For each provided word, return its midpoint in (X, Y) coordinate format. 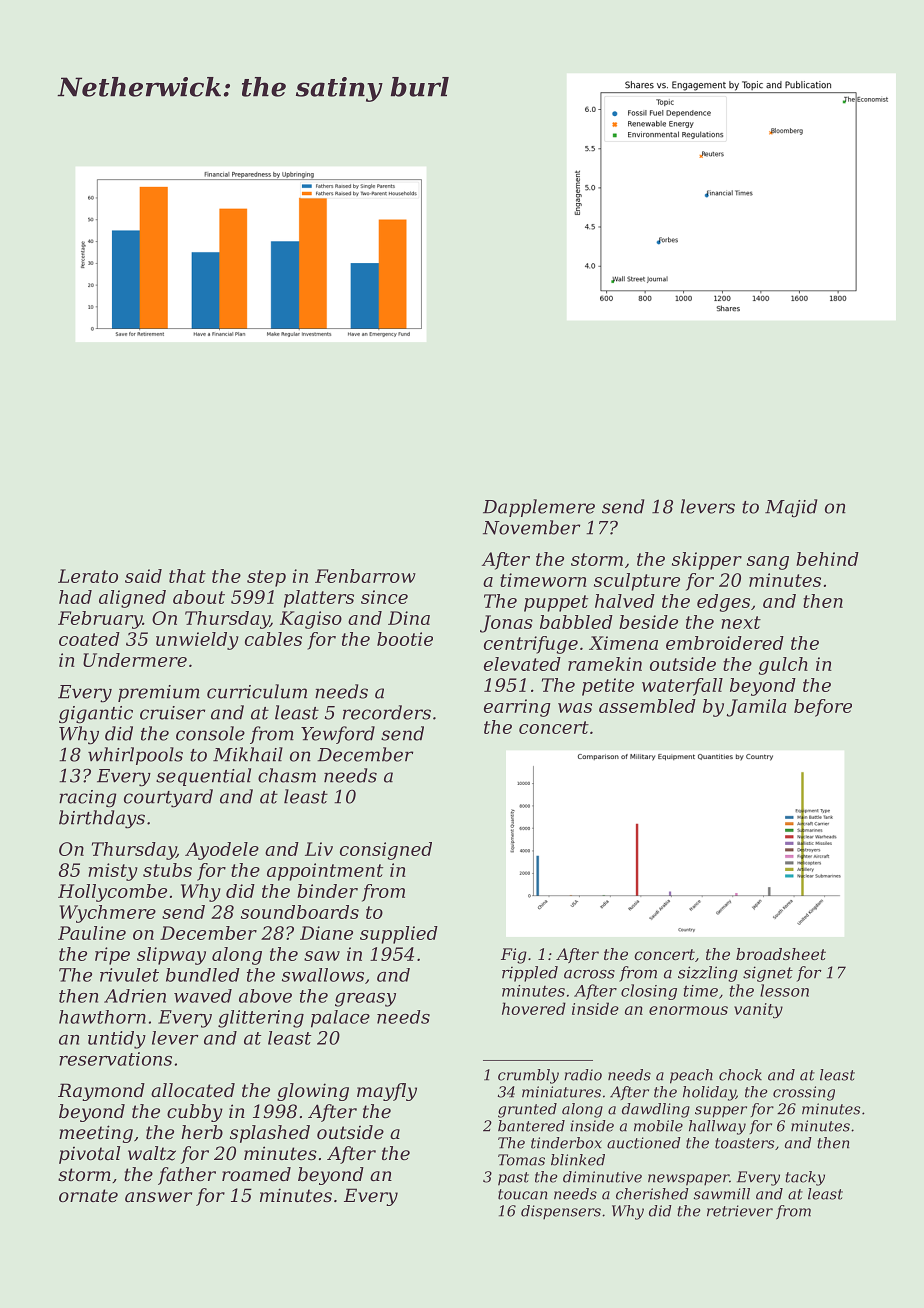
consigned (386, 851)
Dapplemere (539, 508)
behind (827, 559)
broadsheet (781, 954)
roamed (256, 1174)
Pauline (92, 933)
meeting (96, 1134)
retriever (740, 1211)
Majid (791, 508)
